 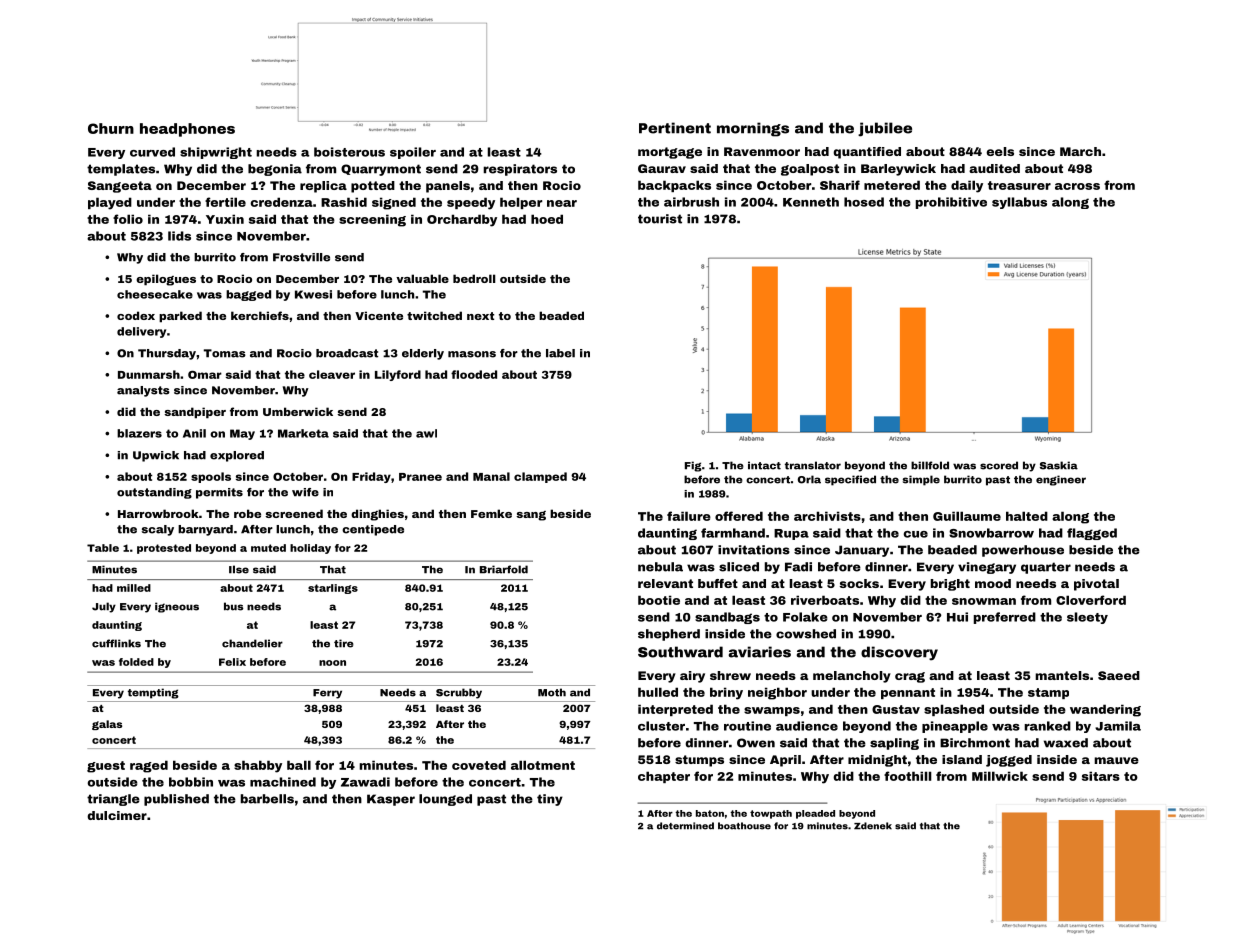 I want to click on published, so click(x=176, y=800).
